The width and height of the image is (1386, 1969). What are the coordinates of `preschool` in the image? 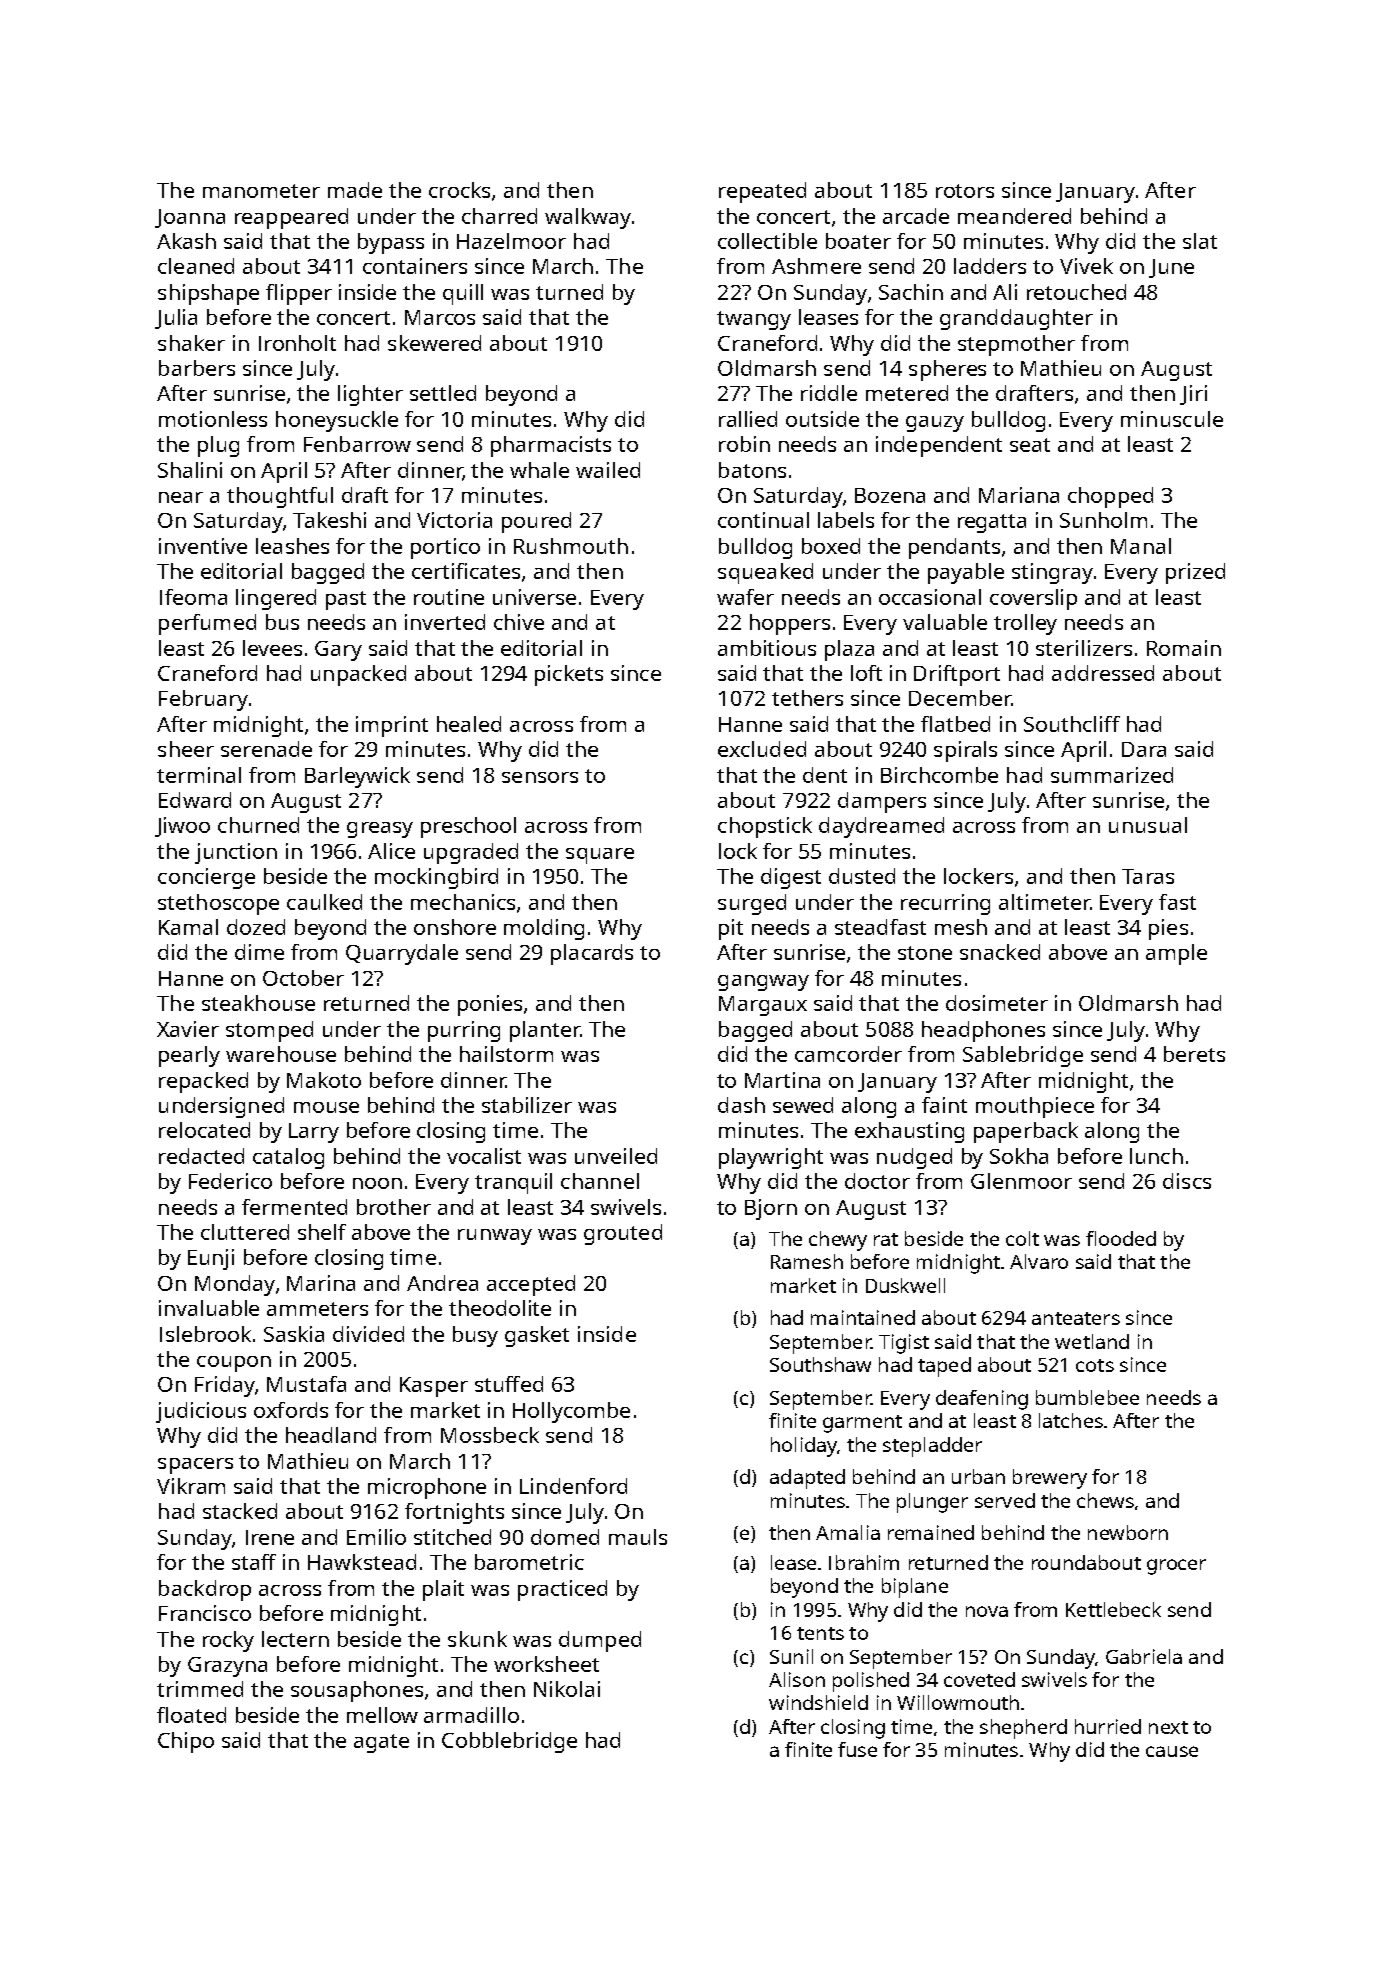 It's located at (468, 827).
